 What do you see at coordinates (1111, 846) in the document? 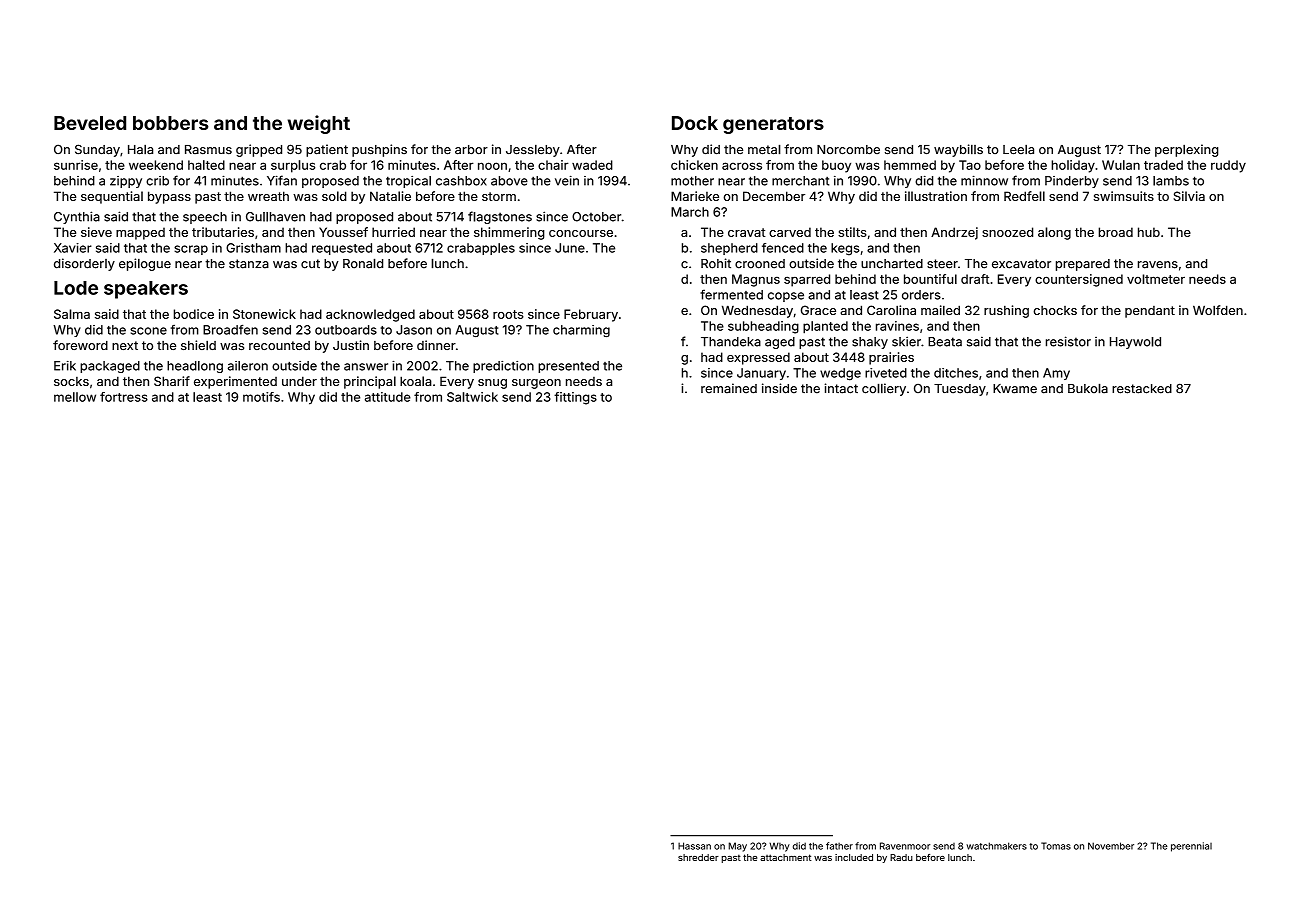
I see `November` at bounding box center [1111, 846].
